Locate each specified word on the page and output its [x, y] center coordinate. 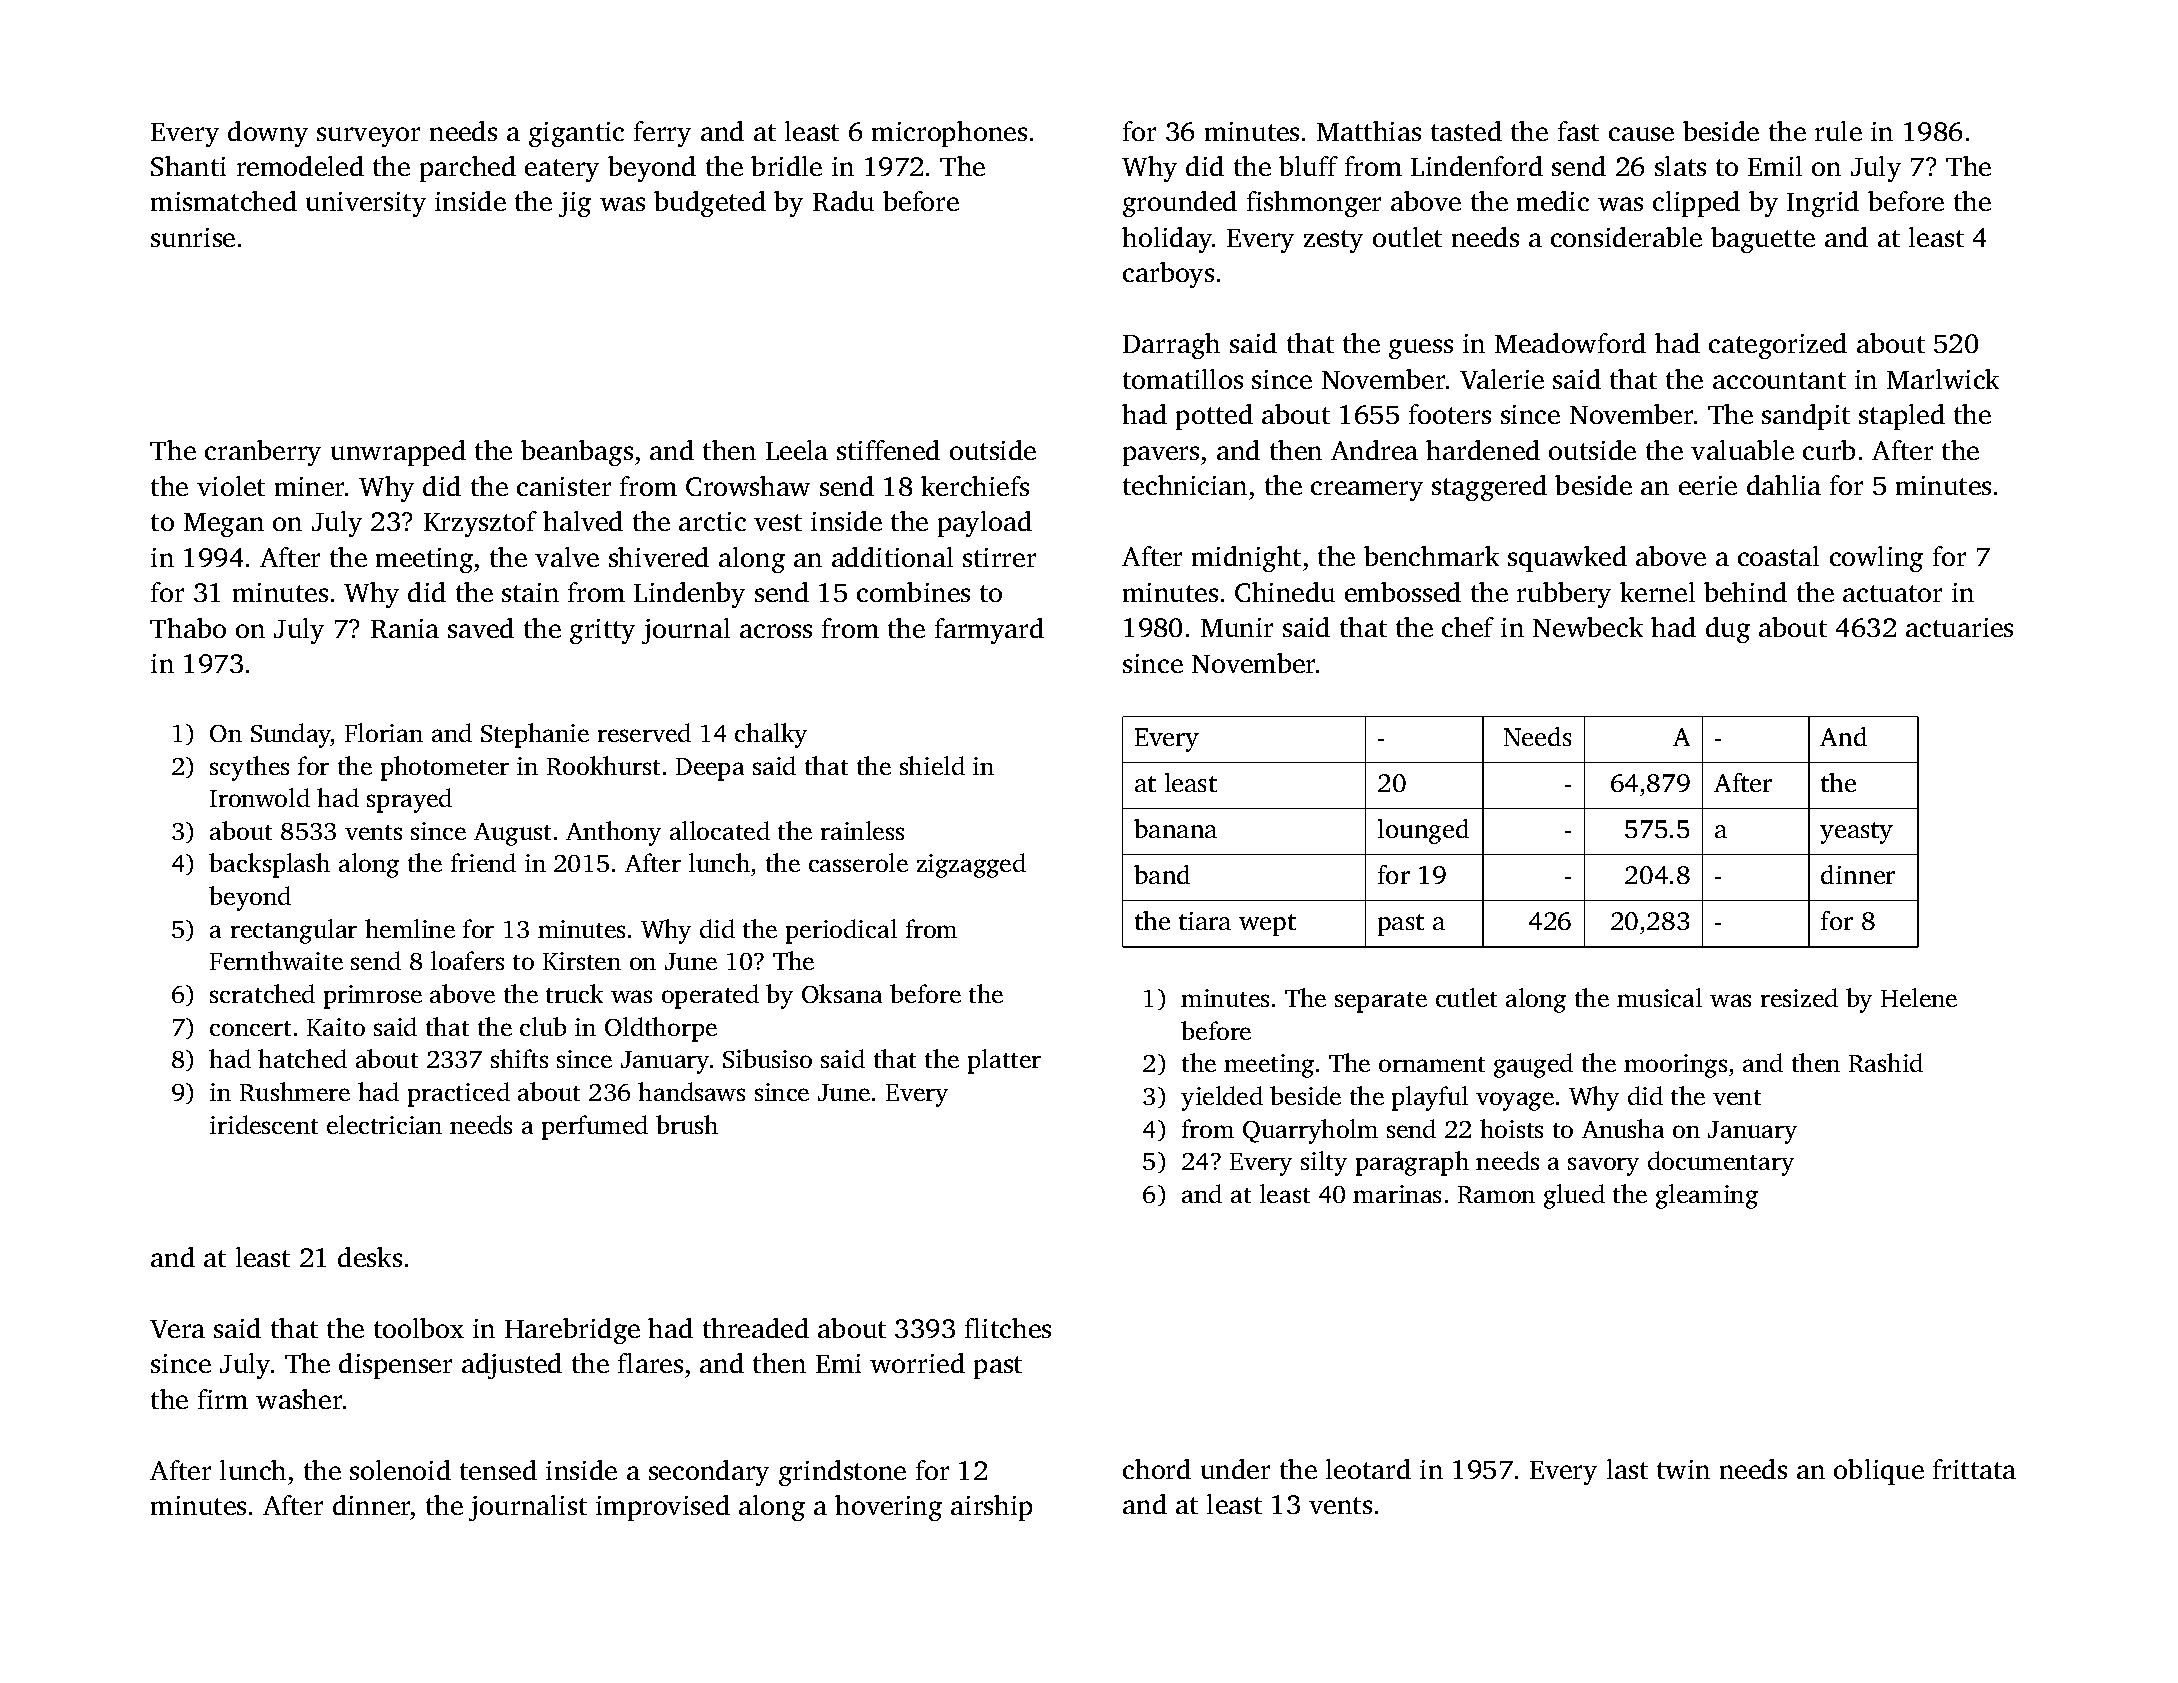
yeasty [1856, 833]
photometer [445, 768]
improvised [663, 1508]
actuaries [1959, 627]
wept [1267, 925]
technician [1185, 485]
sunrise [193, 237]
